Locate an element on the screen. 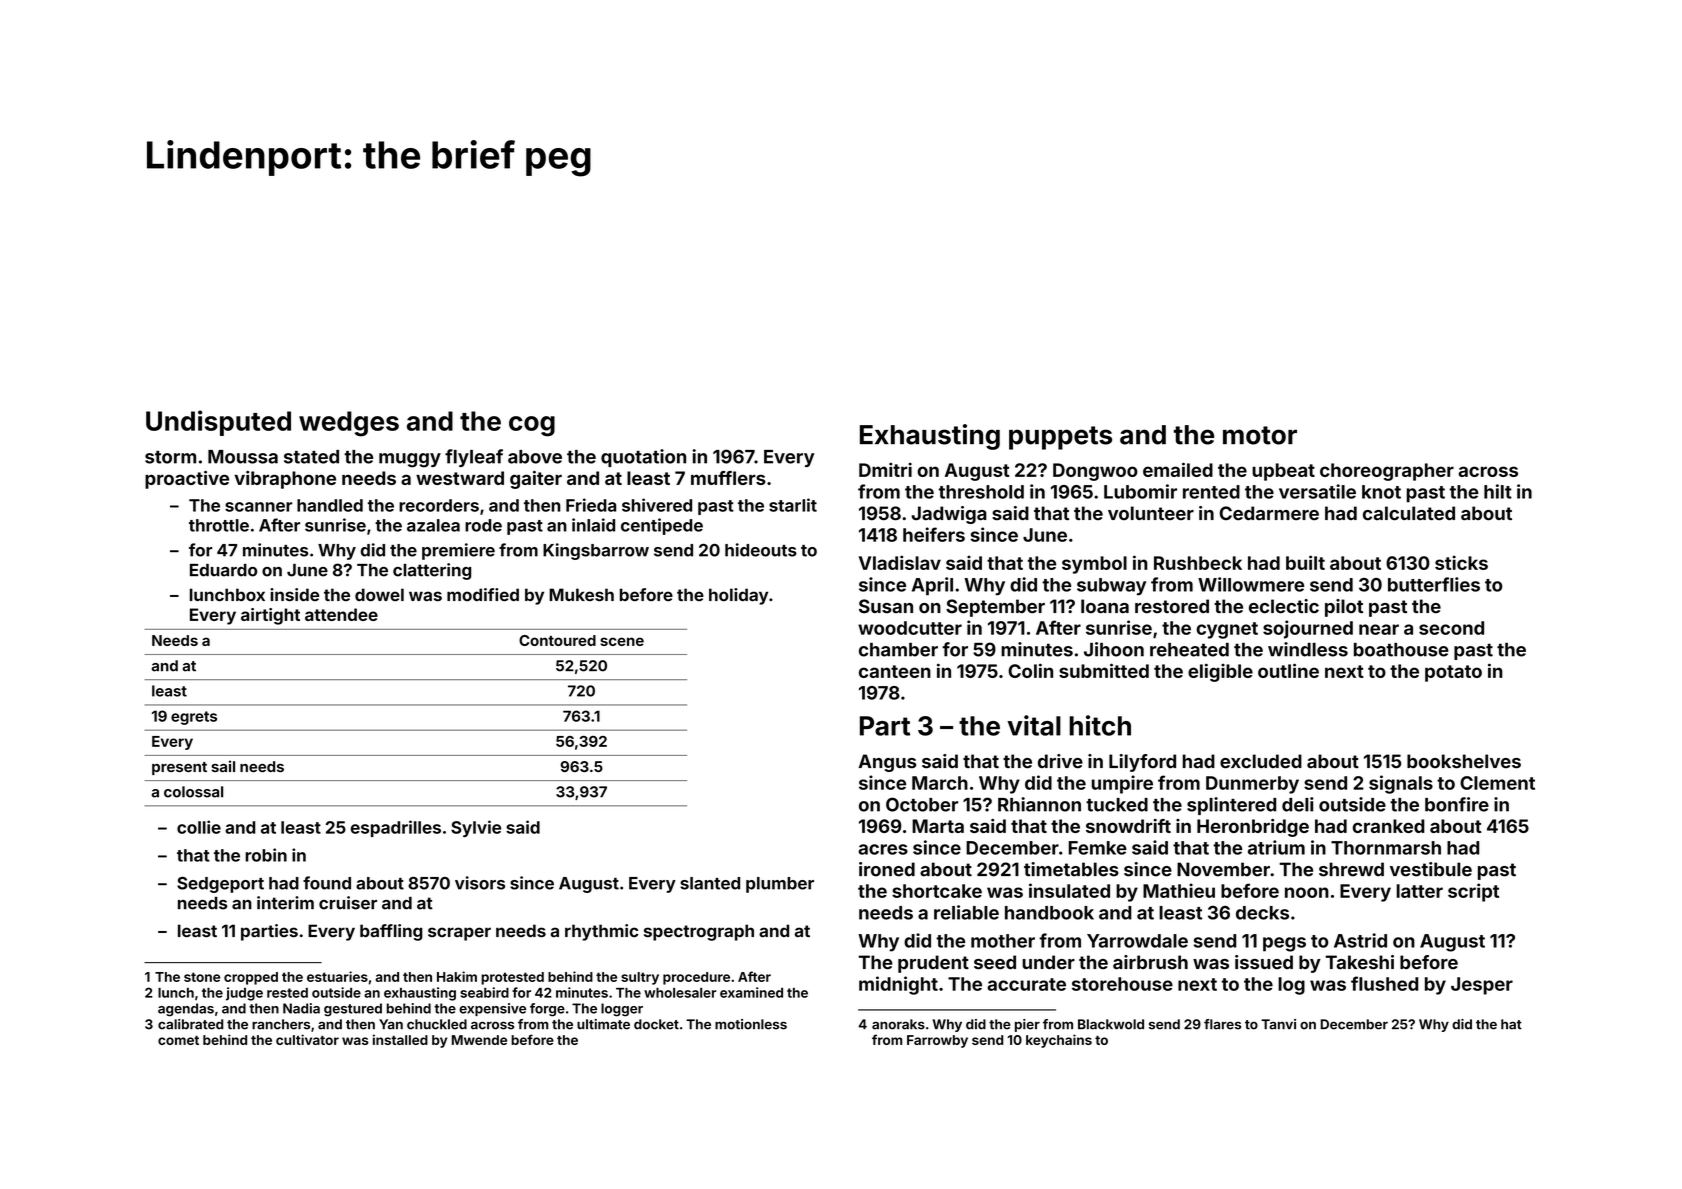  potato is located at coordinates (1453, 673).
